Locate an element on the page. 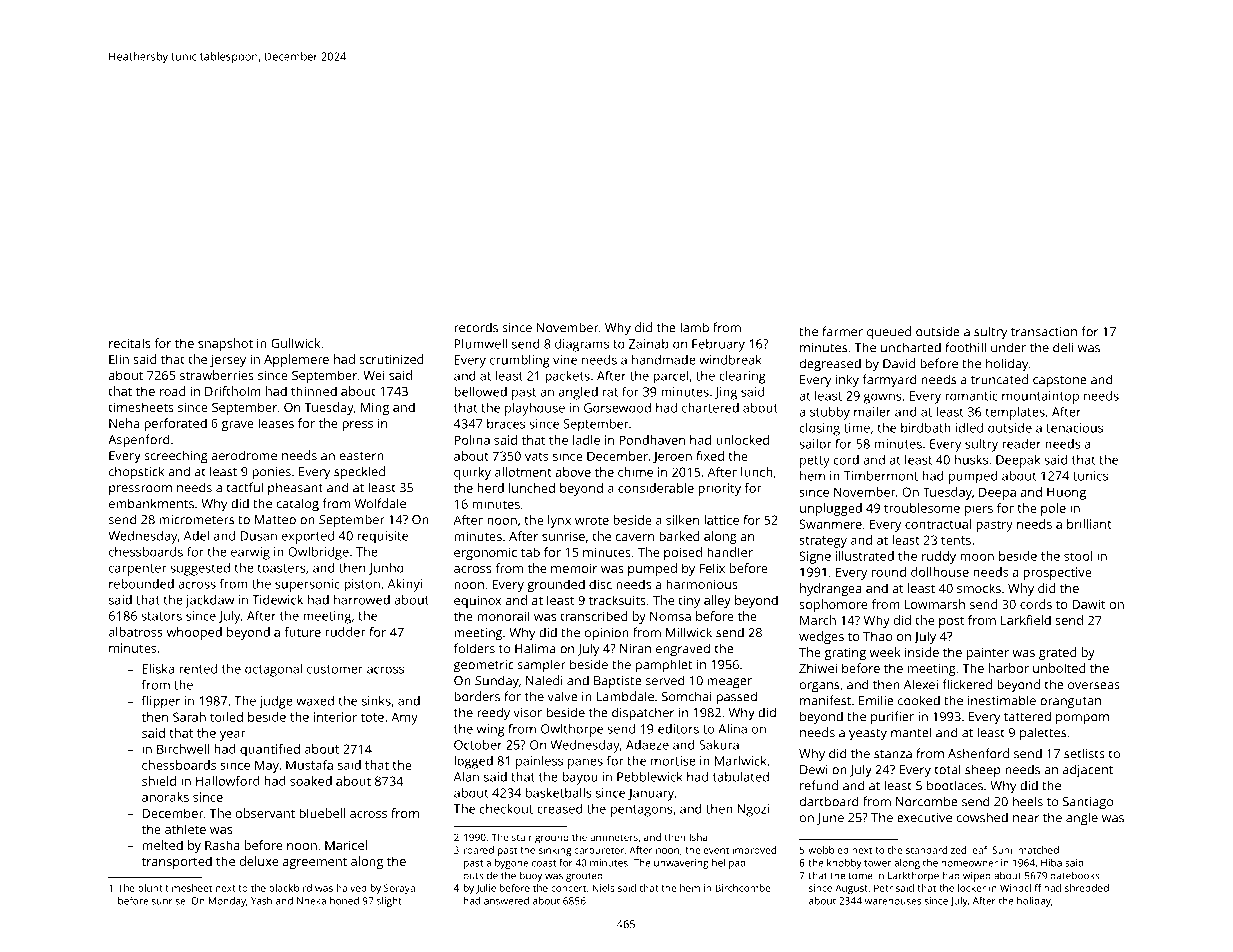  diagrams is located at coordinates (582, 345).
